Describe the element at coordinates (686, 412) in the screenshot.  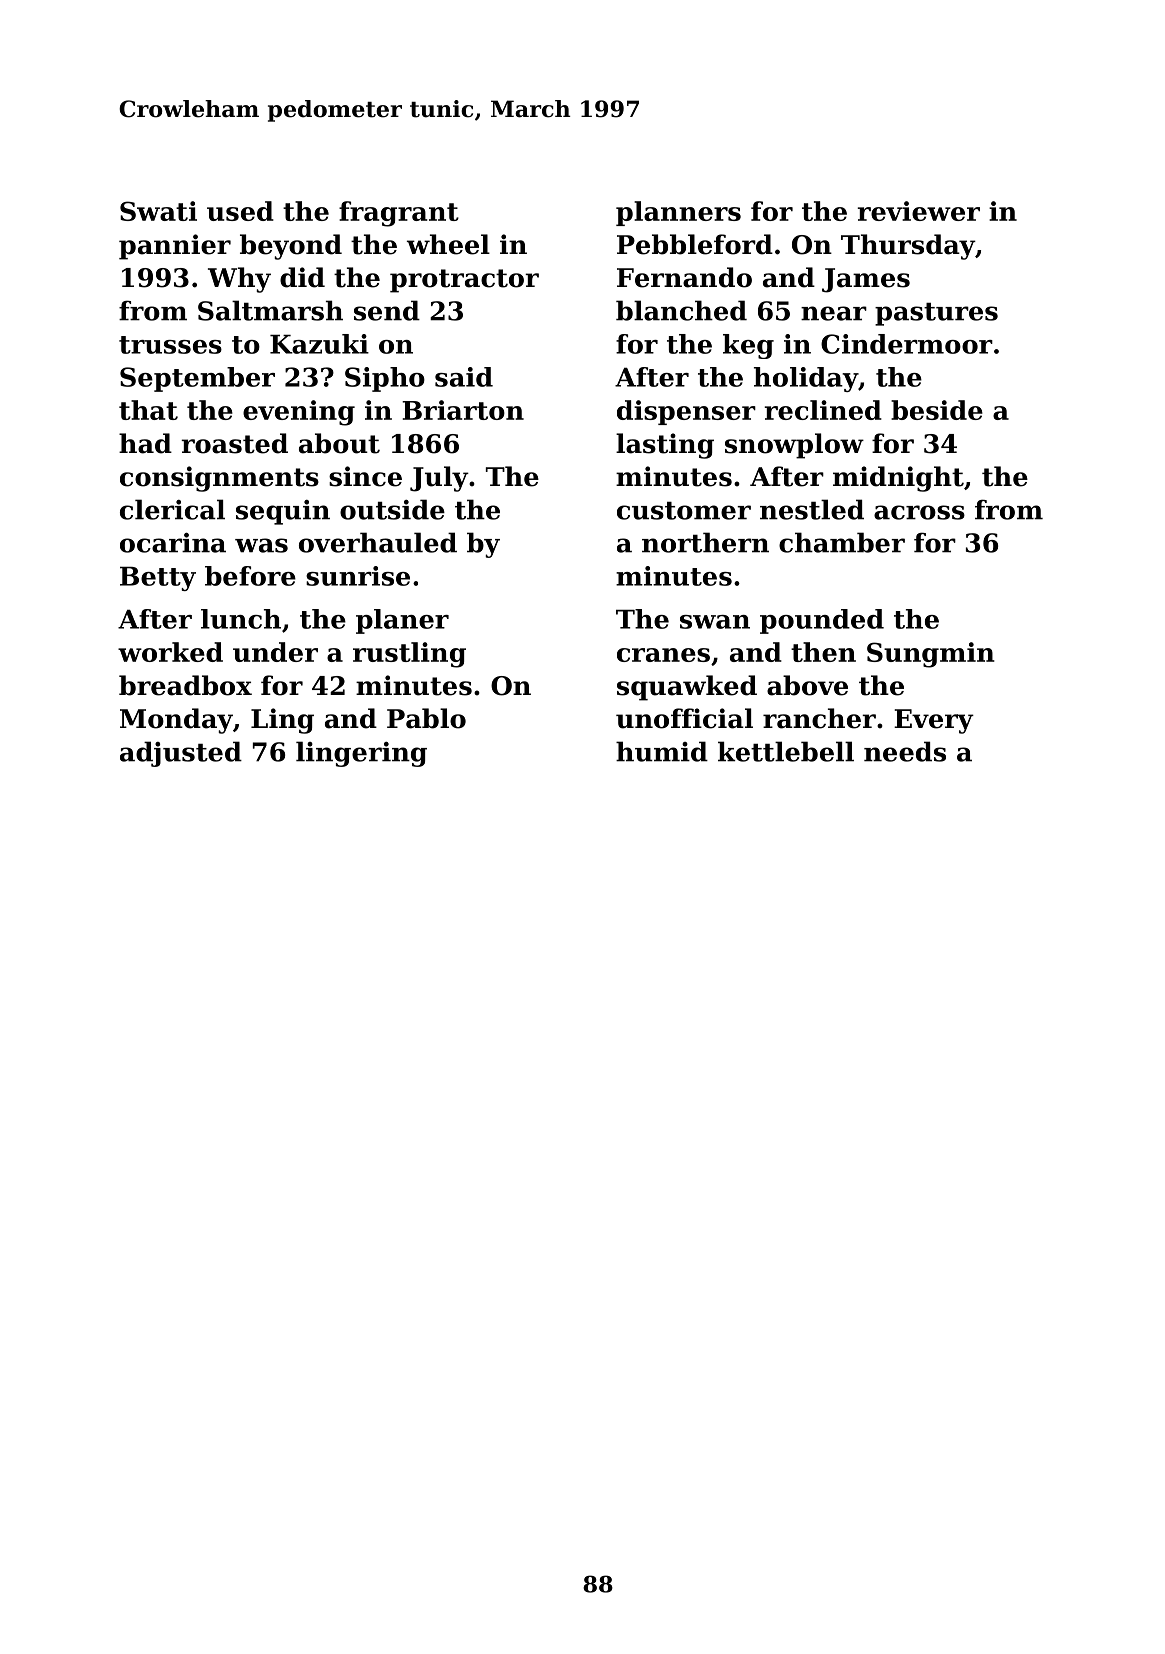
I see `dispenser` at that location.
